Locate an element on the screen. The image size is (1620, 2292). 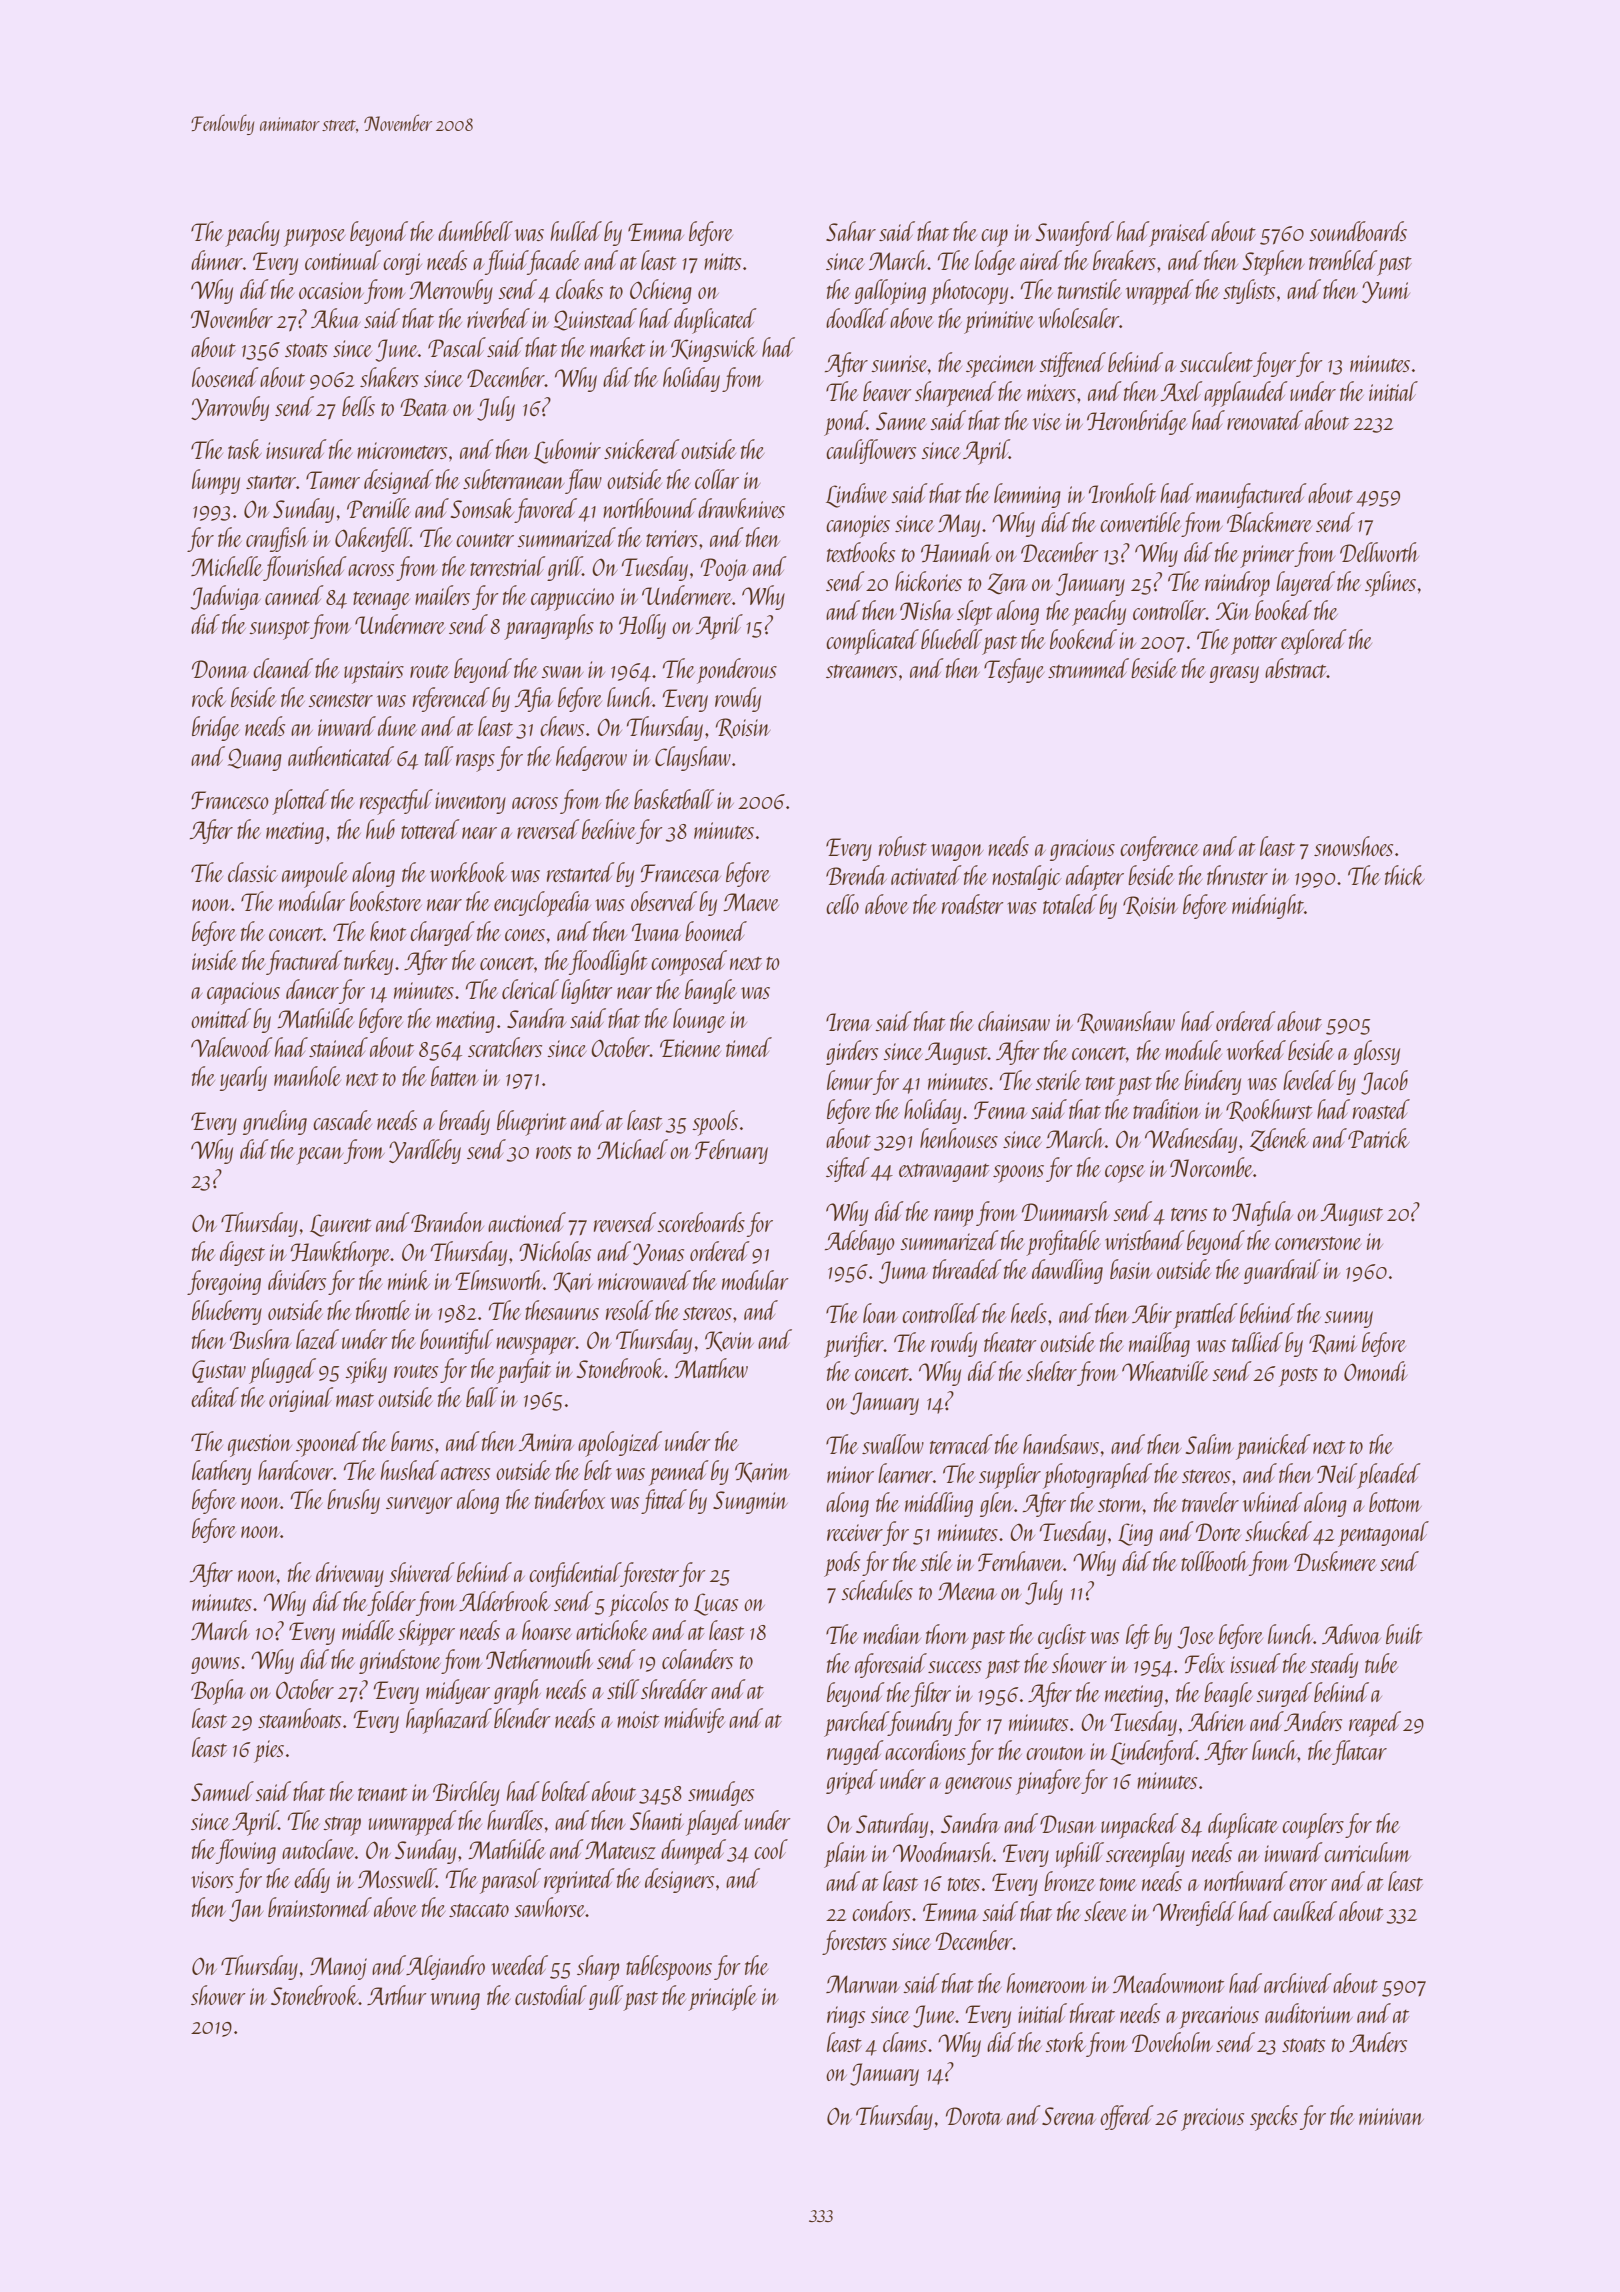
dumped is located at coordinates (693, 1852).
